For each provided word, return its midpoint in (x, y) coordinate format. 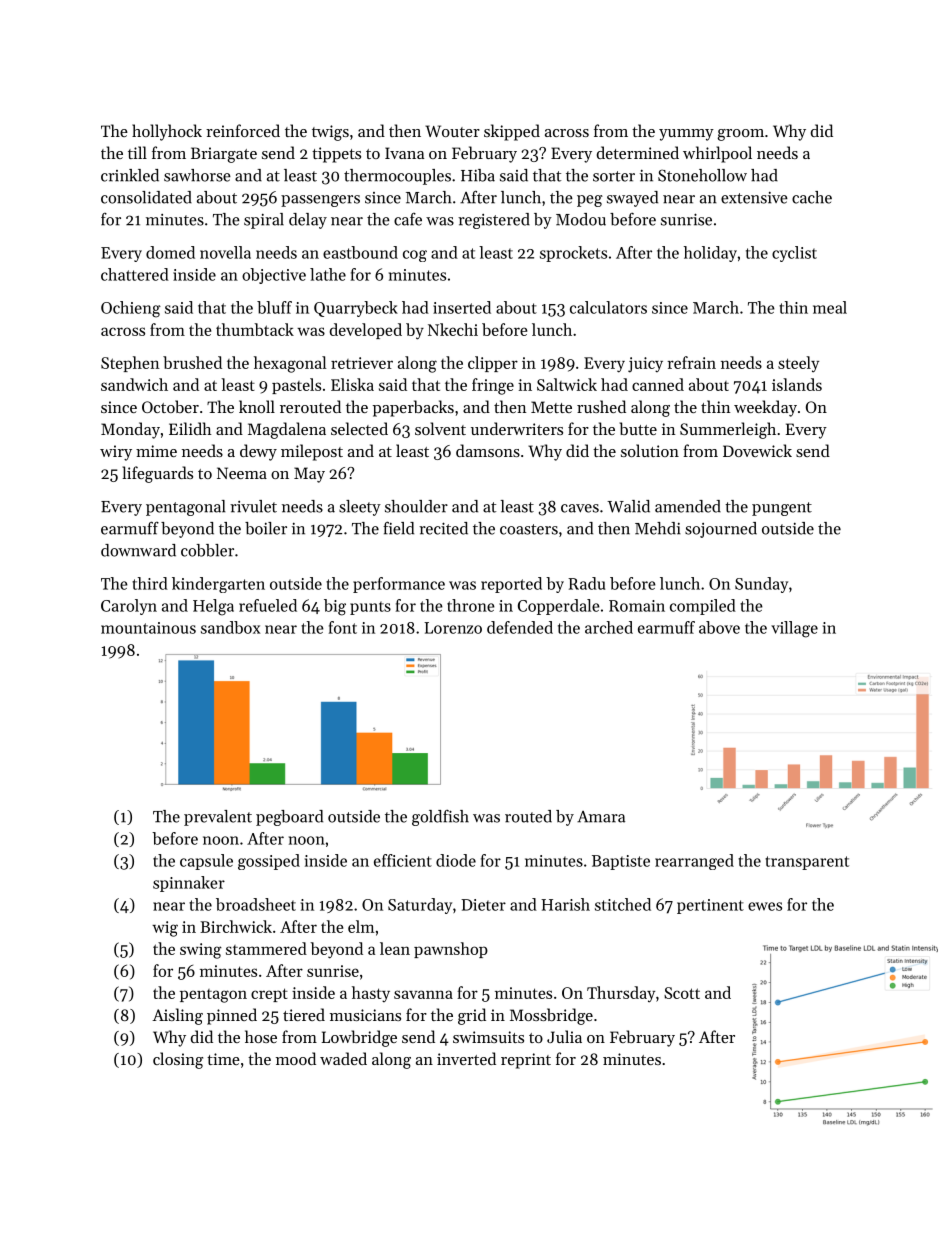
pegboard (289, 818)
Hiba (478, 175)
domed (170, 252)
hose (261, 1036)
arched (609, 627)
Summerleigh (728, 430)
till (137, 152)
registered (494, 221)
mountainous (148, 628)
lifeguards (158, 474)
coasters (529, 529)
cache (812, 197)
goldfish (440, 817)
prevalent (218, 818)
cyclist (794, 254)
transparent (807, 863)
